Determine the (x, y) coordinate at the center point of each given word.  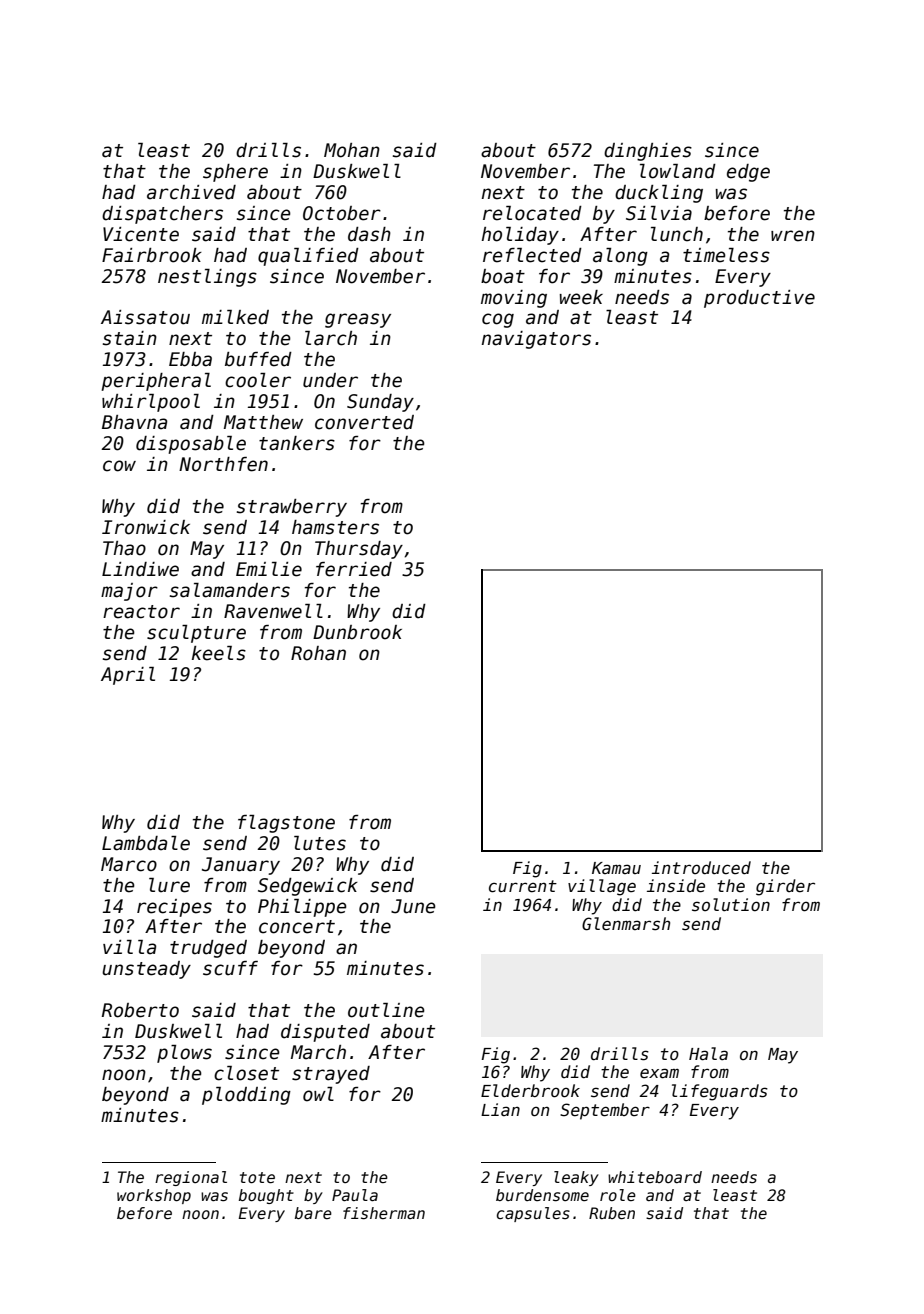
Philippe (302, 908)
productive (759, 299)
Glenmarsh (626, 924)
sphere (235, 173)
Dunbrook (357, 632)
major (129, 592)
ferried (354, 569)
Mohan (352, 150)
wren (793, 236)
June (413, 906)
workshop (154, 1196)
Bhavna (134, 422)
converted (364, 422)
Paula (355, 1195)
